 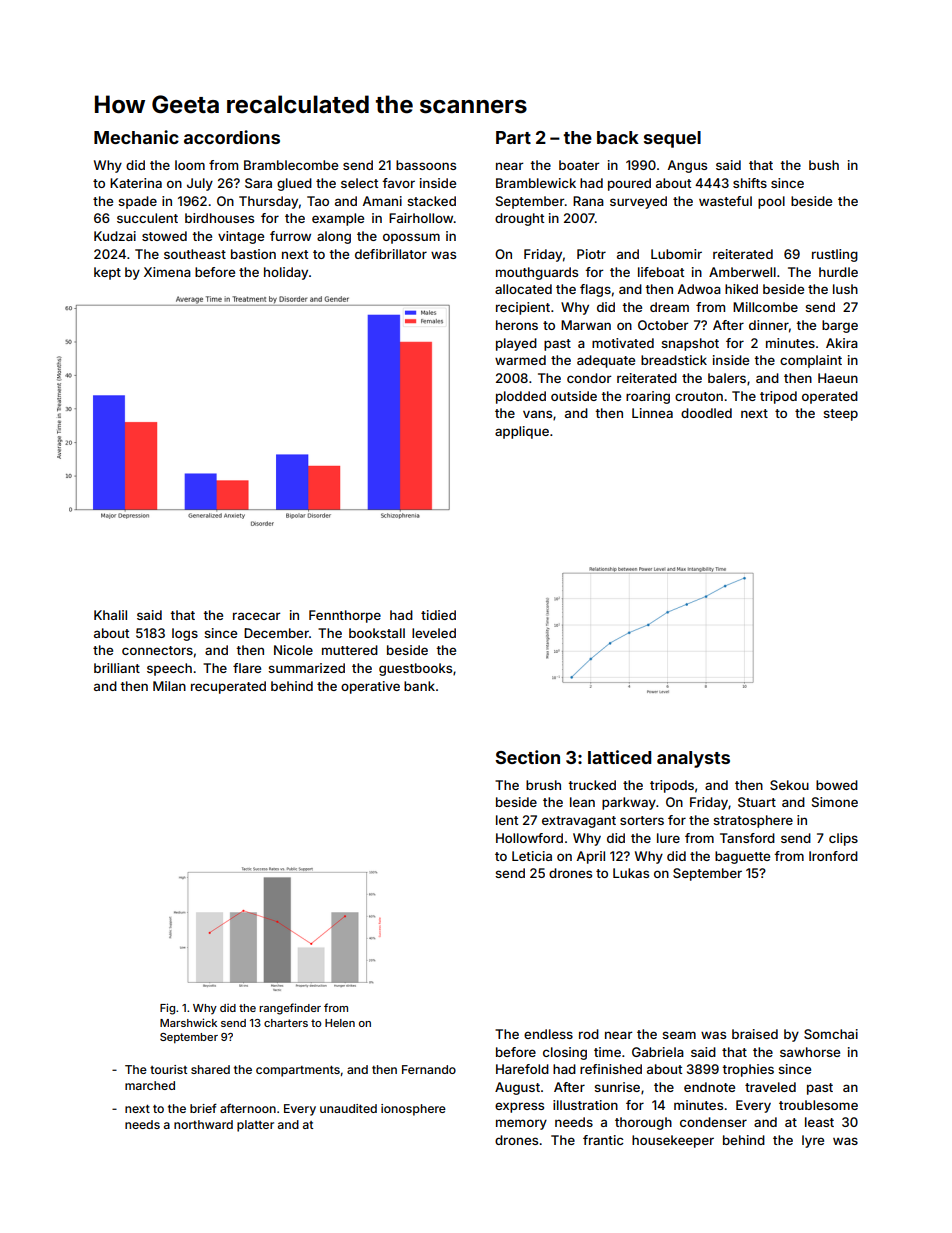 I want to click on platter, so click(x=255, y=1126).
